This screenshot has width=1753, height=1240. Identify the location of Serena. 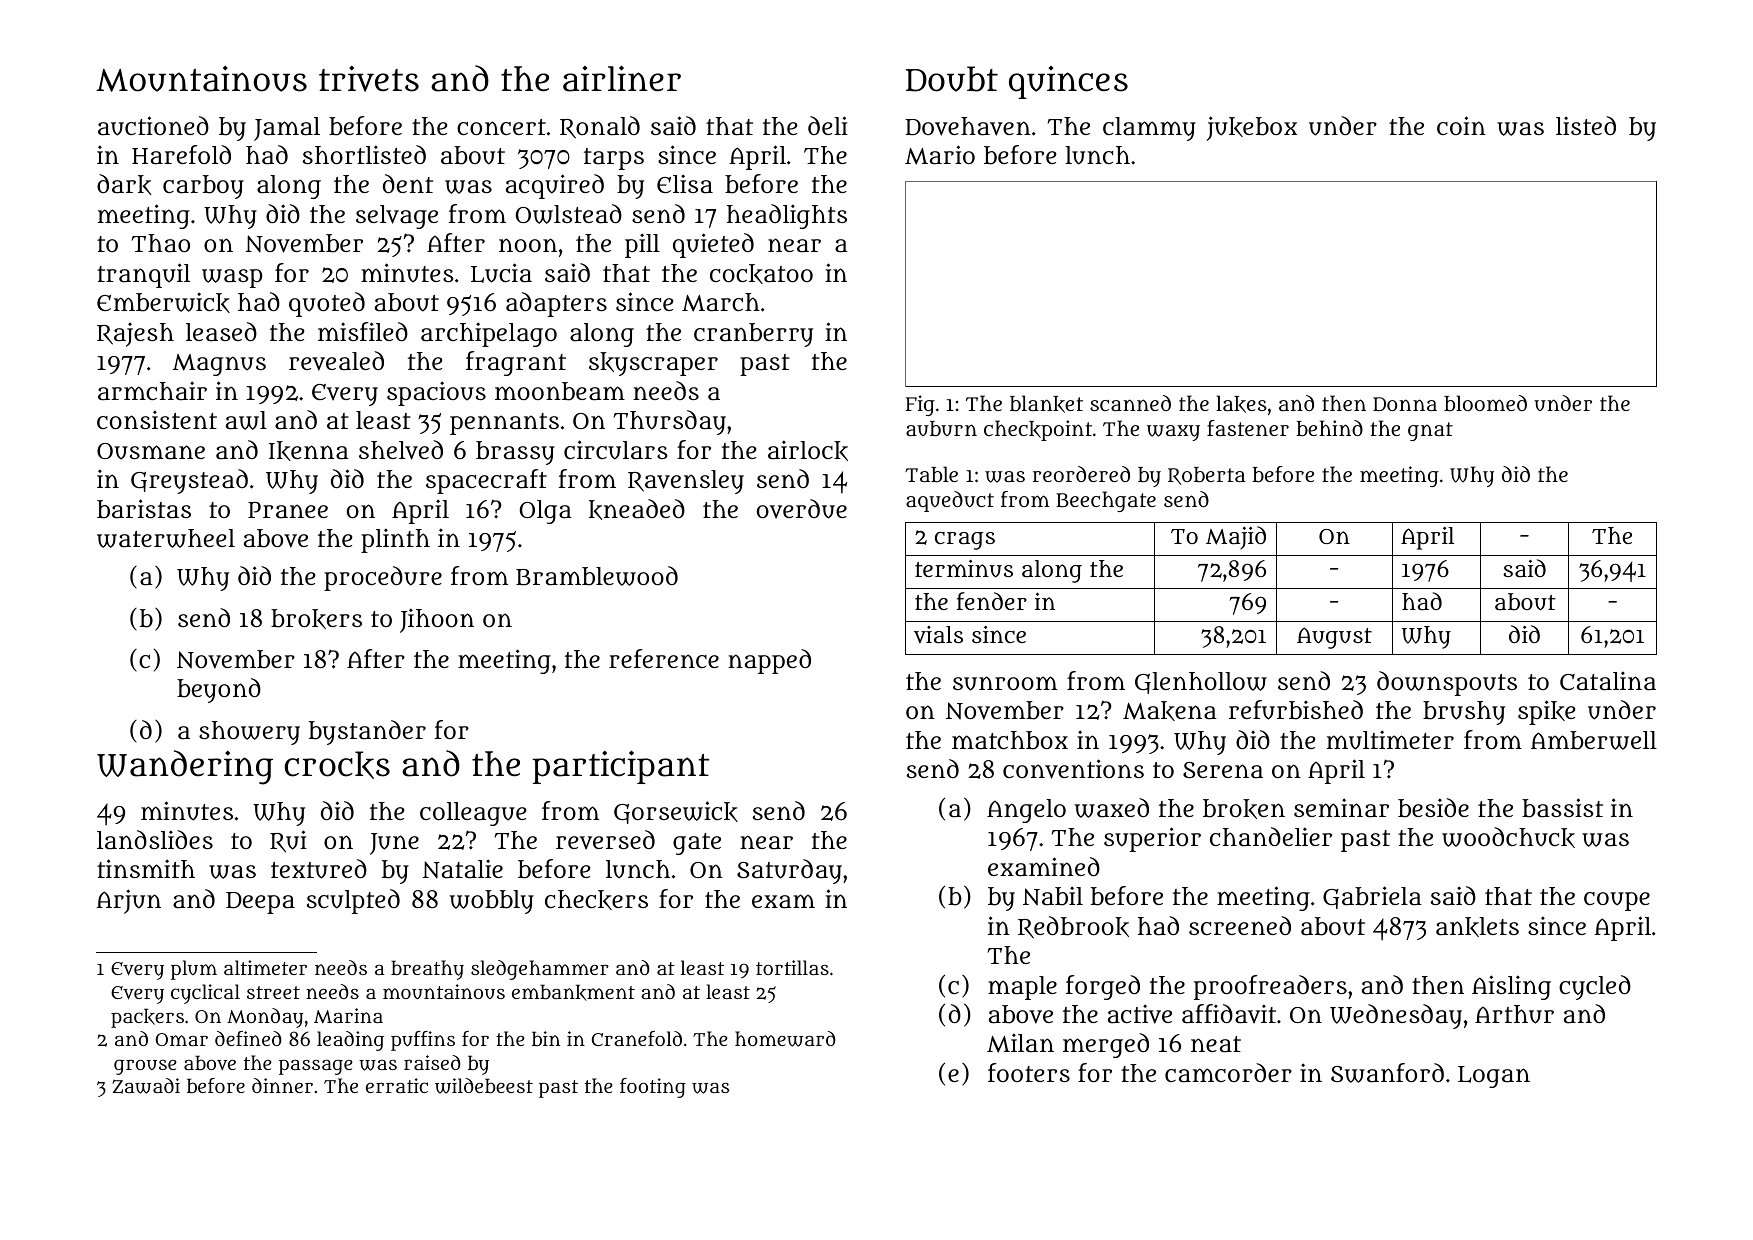
(1223, 770).
